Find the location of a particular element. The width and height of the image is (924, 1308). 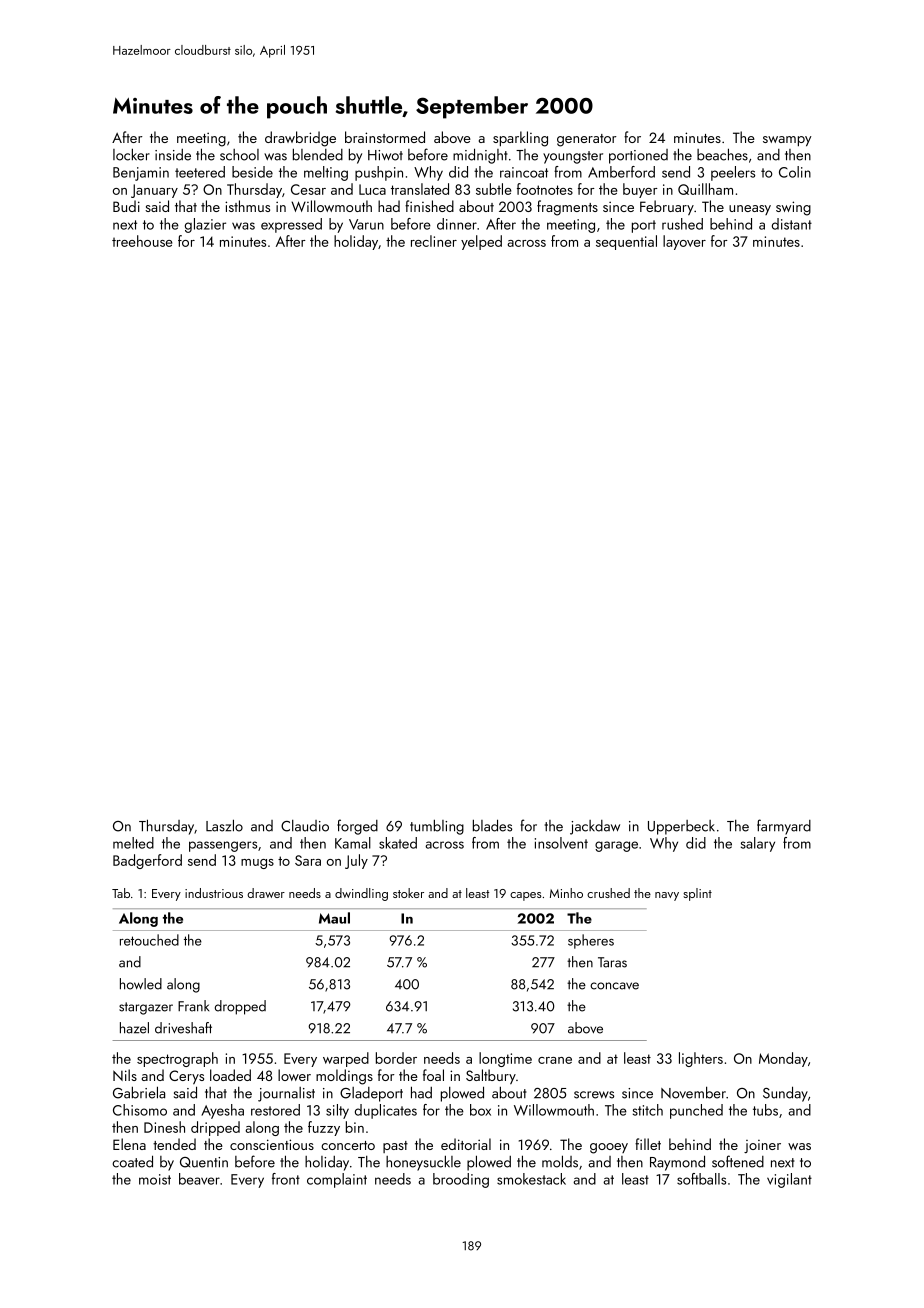

tumbling is located at coordinates (437, 827).
